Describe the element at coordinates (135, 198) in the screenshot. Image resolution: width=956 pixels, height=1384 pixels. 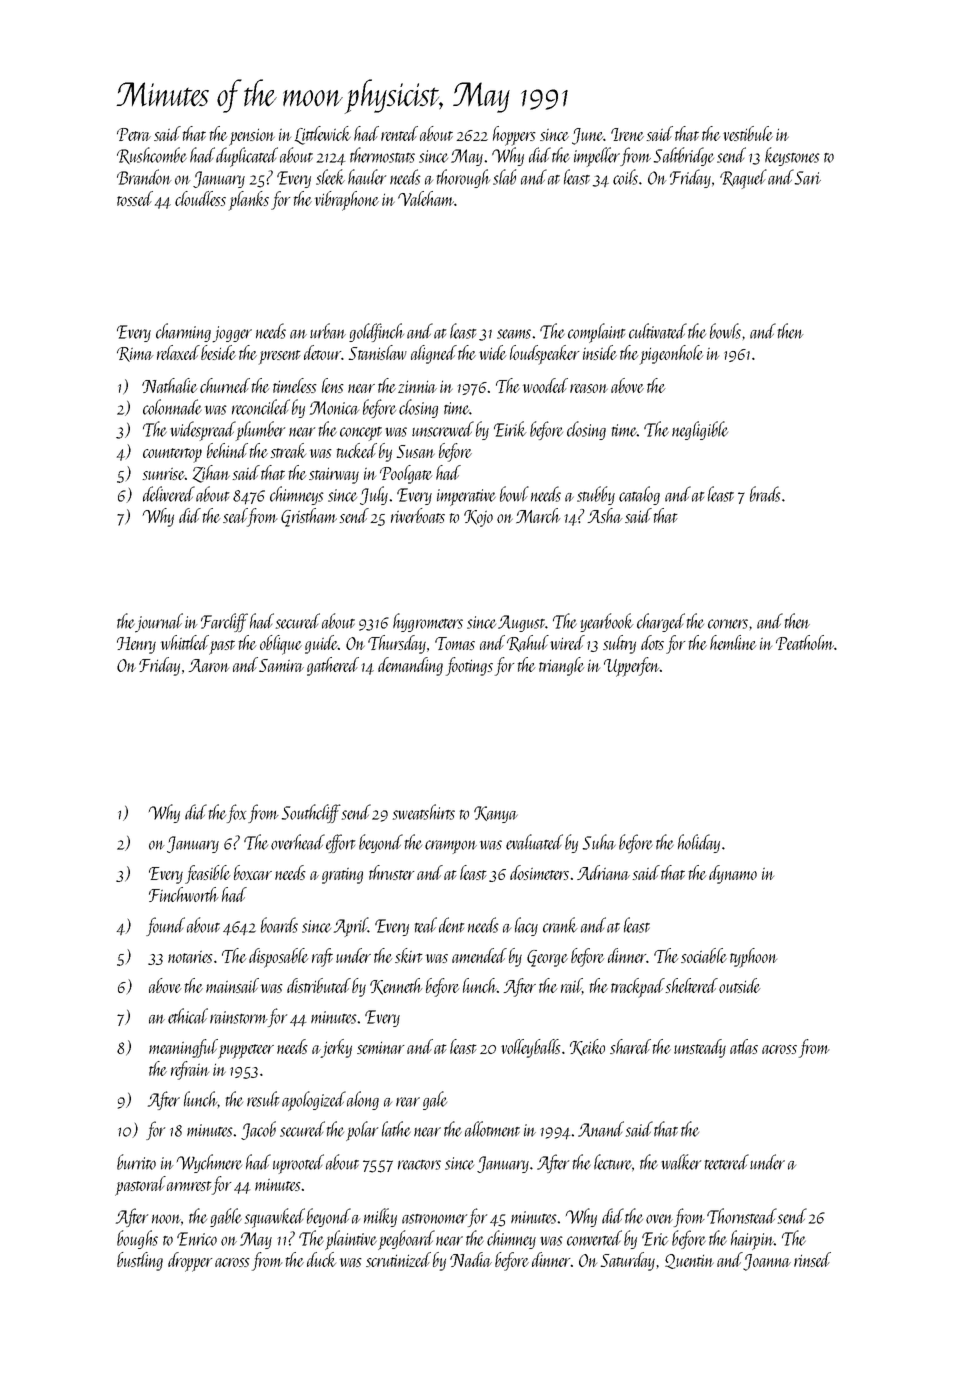
I see `tossed` at that location.
